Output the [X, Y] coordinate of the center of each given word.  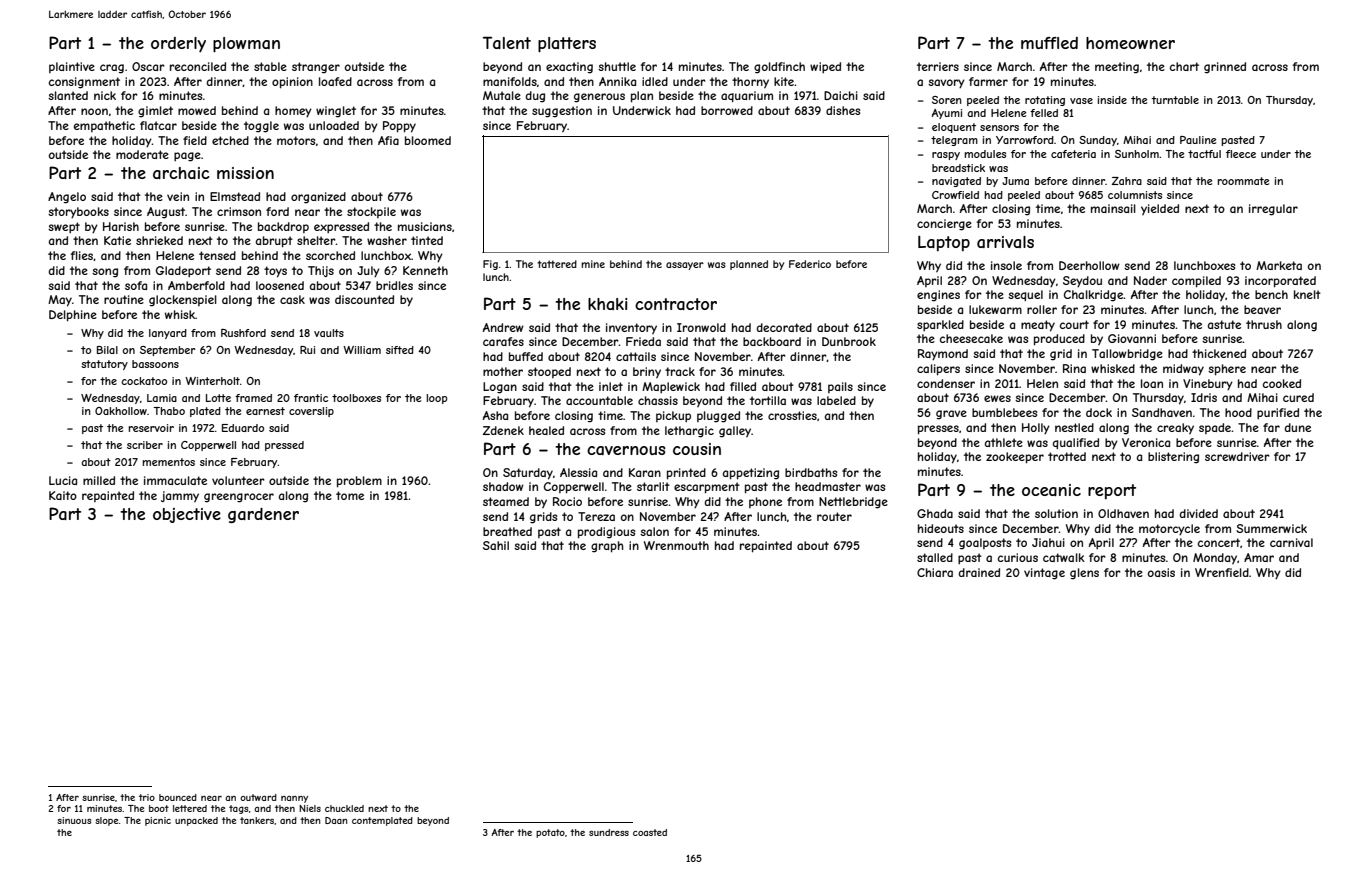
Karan [645, 472]
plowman [246, 45]
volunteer [238, 480]
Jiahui [1048, 542]
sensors [999, 128]
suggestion [562, 112]
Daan [336, 820]
